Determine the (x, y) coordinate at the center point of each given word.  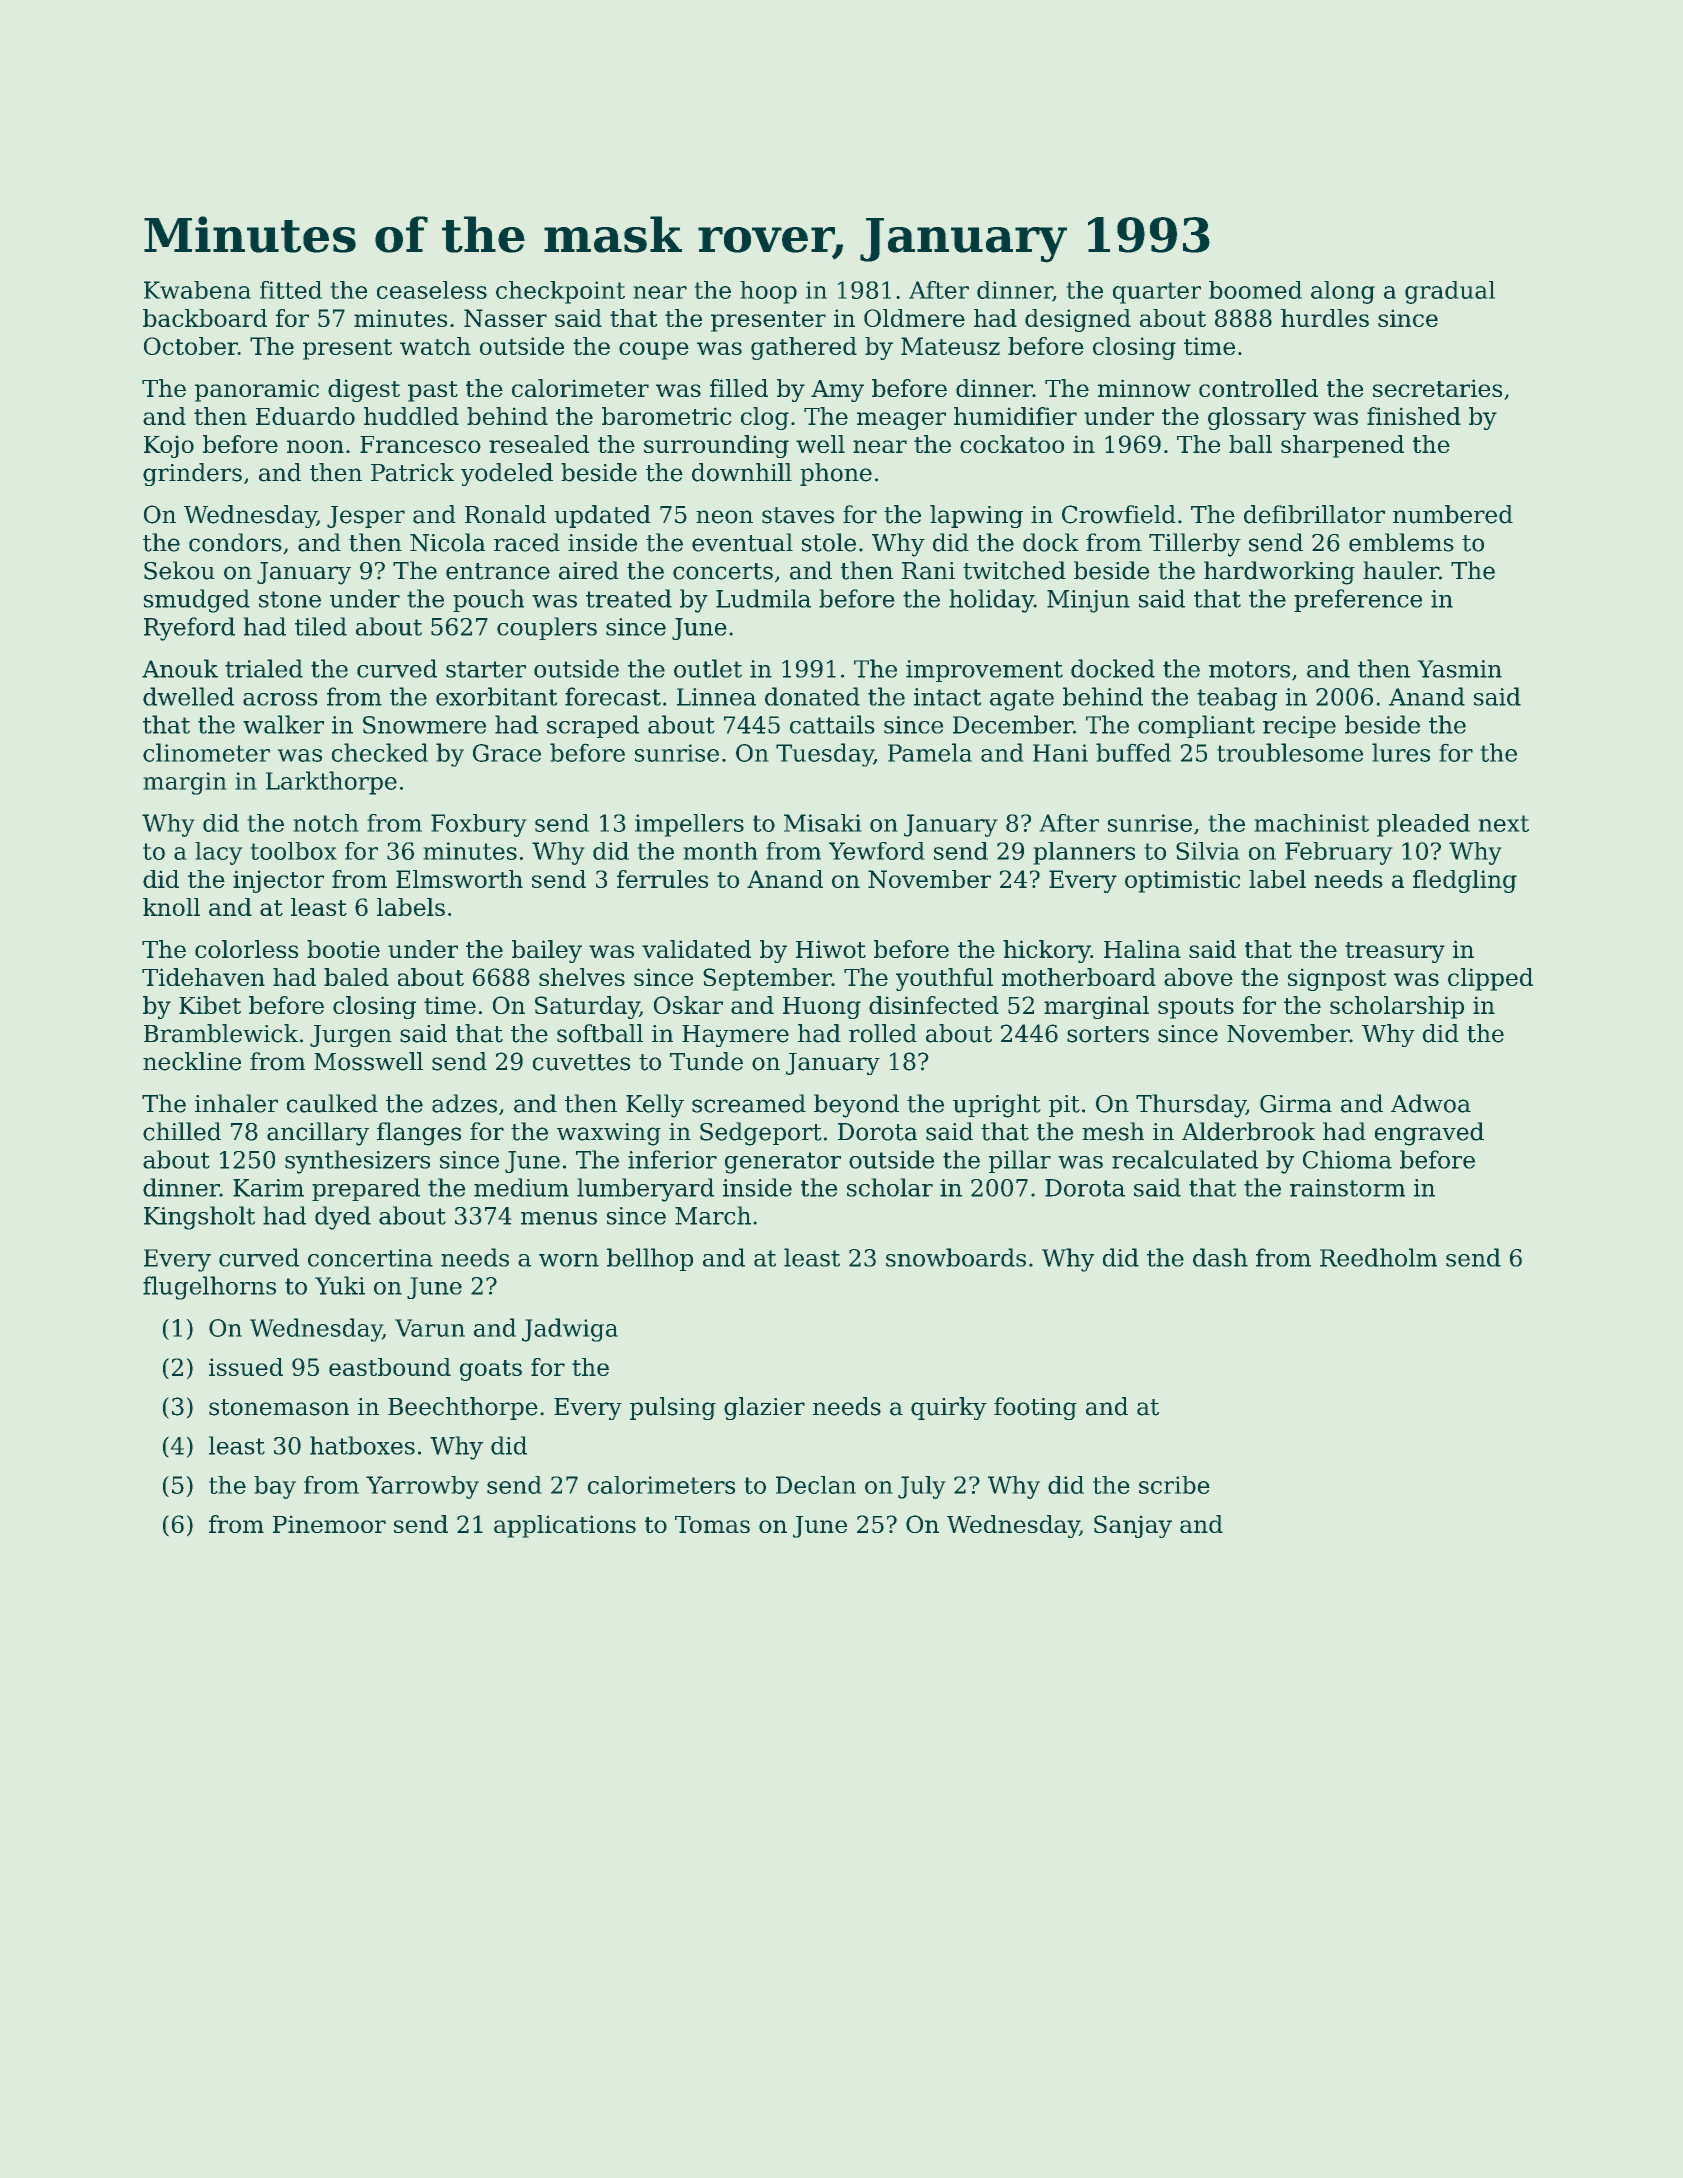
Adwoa (1431, 1103)
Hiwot (831, 949)
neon (724, 517)
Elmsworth (459, 879)
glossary (1257, 418)
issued (246, 1367)
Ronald (505, 514)
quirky (949, 1408)
